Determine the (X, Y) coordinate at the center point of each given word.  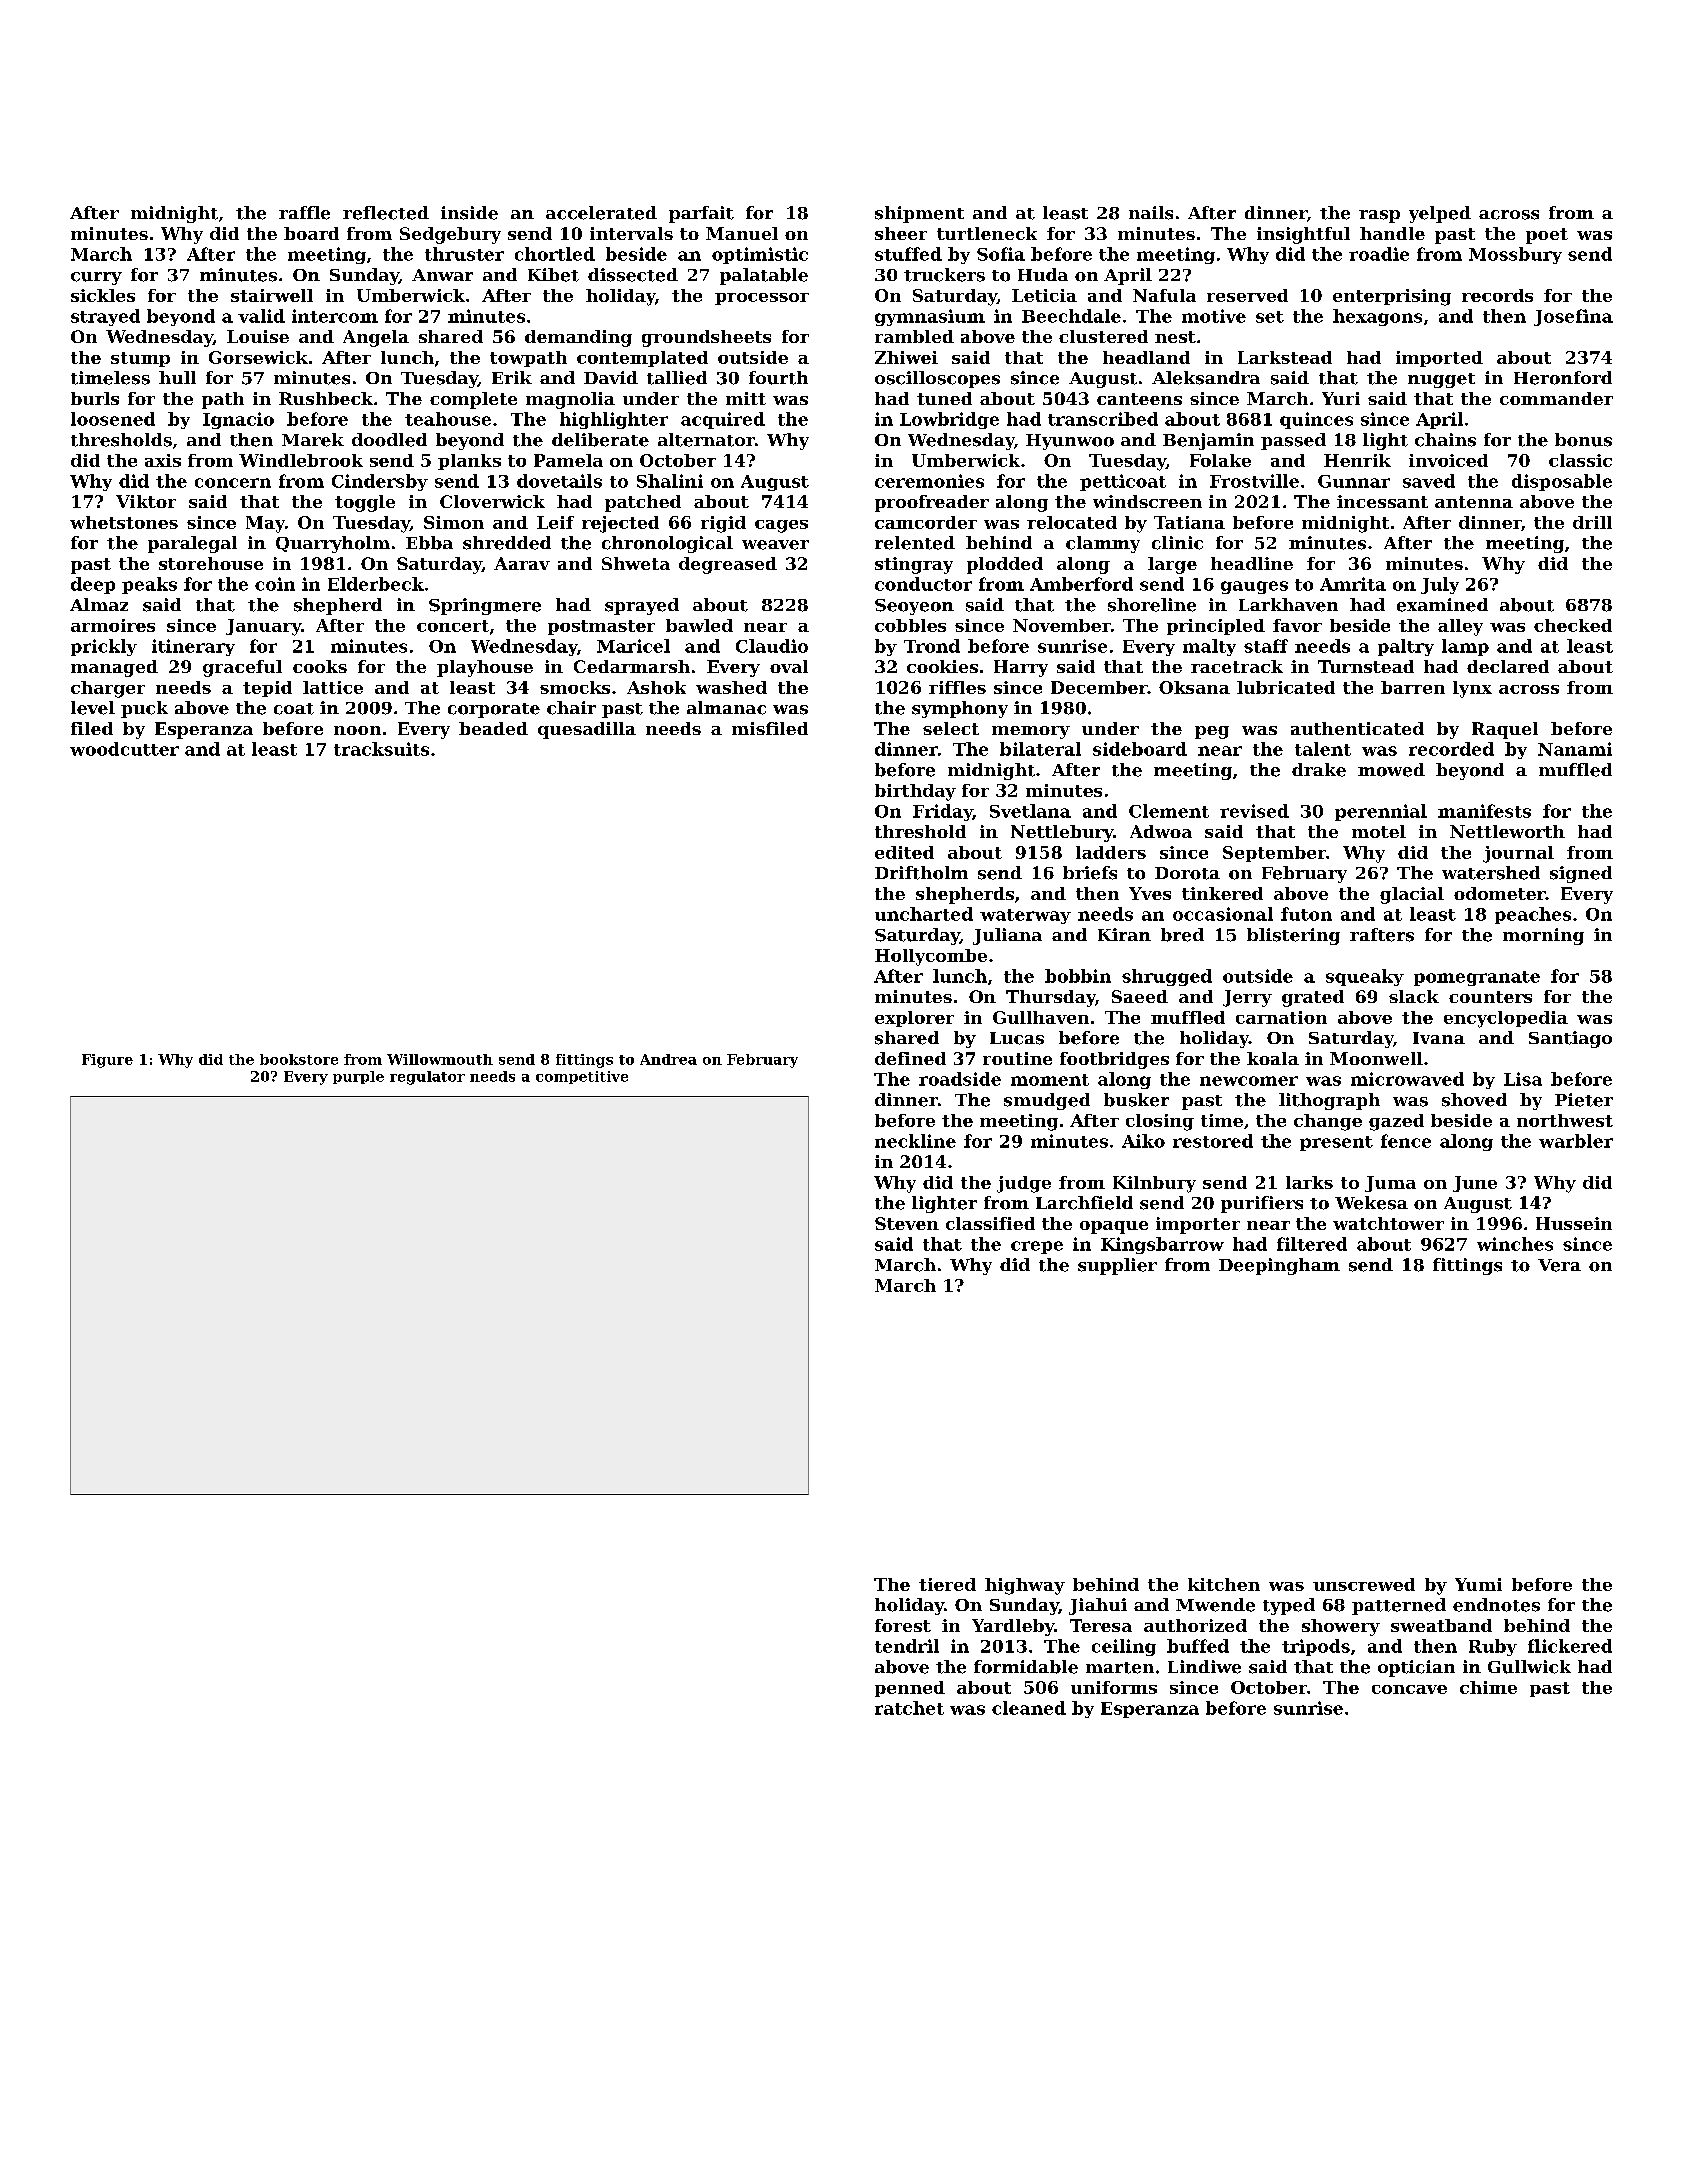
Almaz (99, 604)
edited (904, 852)
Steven (907, 1223)
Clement (1169, 811)
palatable (764, 276)
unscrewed (1364, 1584)
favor (1297, 625)
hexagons (1377, 317)
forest (903, 1625)
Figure (107, 1061)
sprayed (642, 606)
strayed (105, 317)
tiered (947, 1584)
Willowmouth (440, 1059)
